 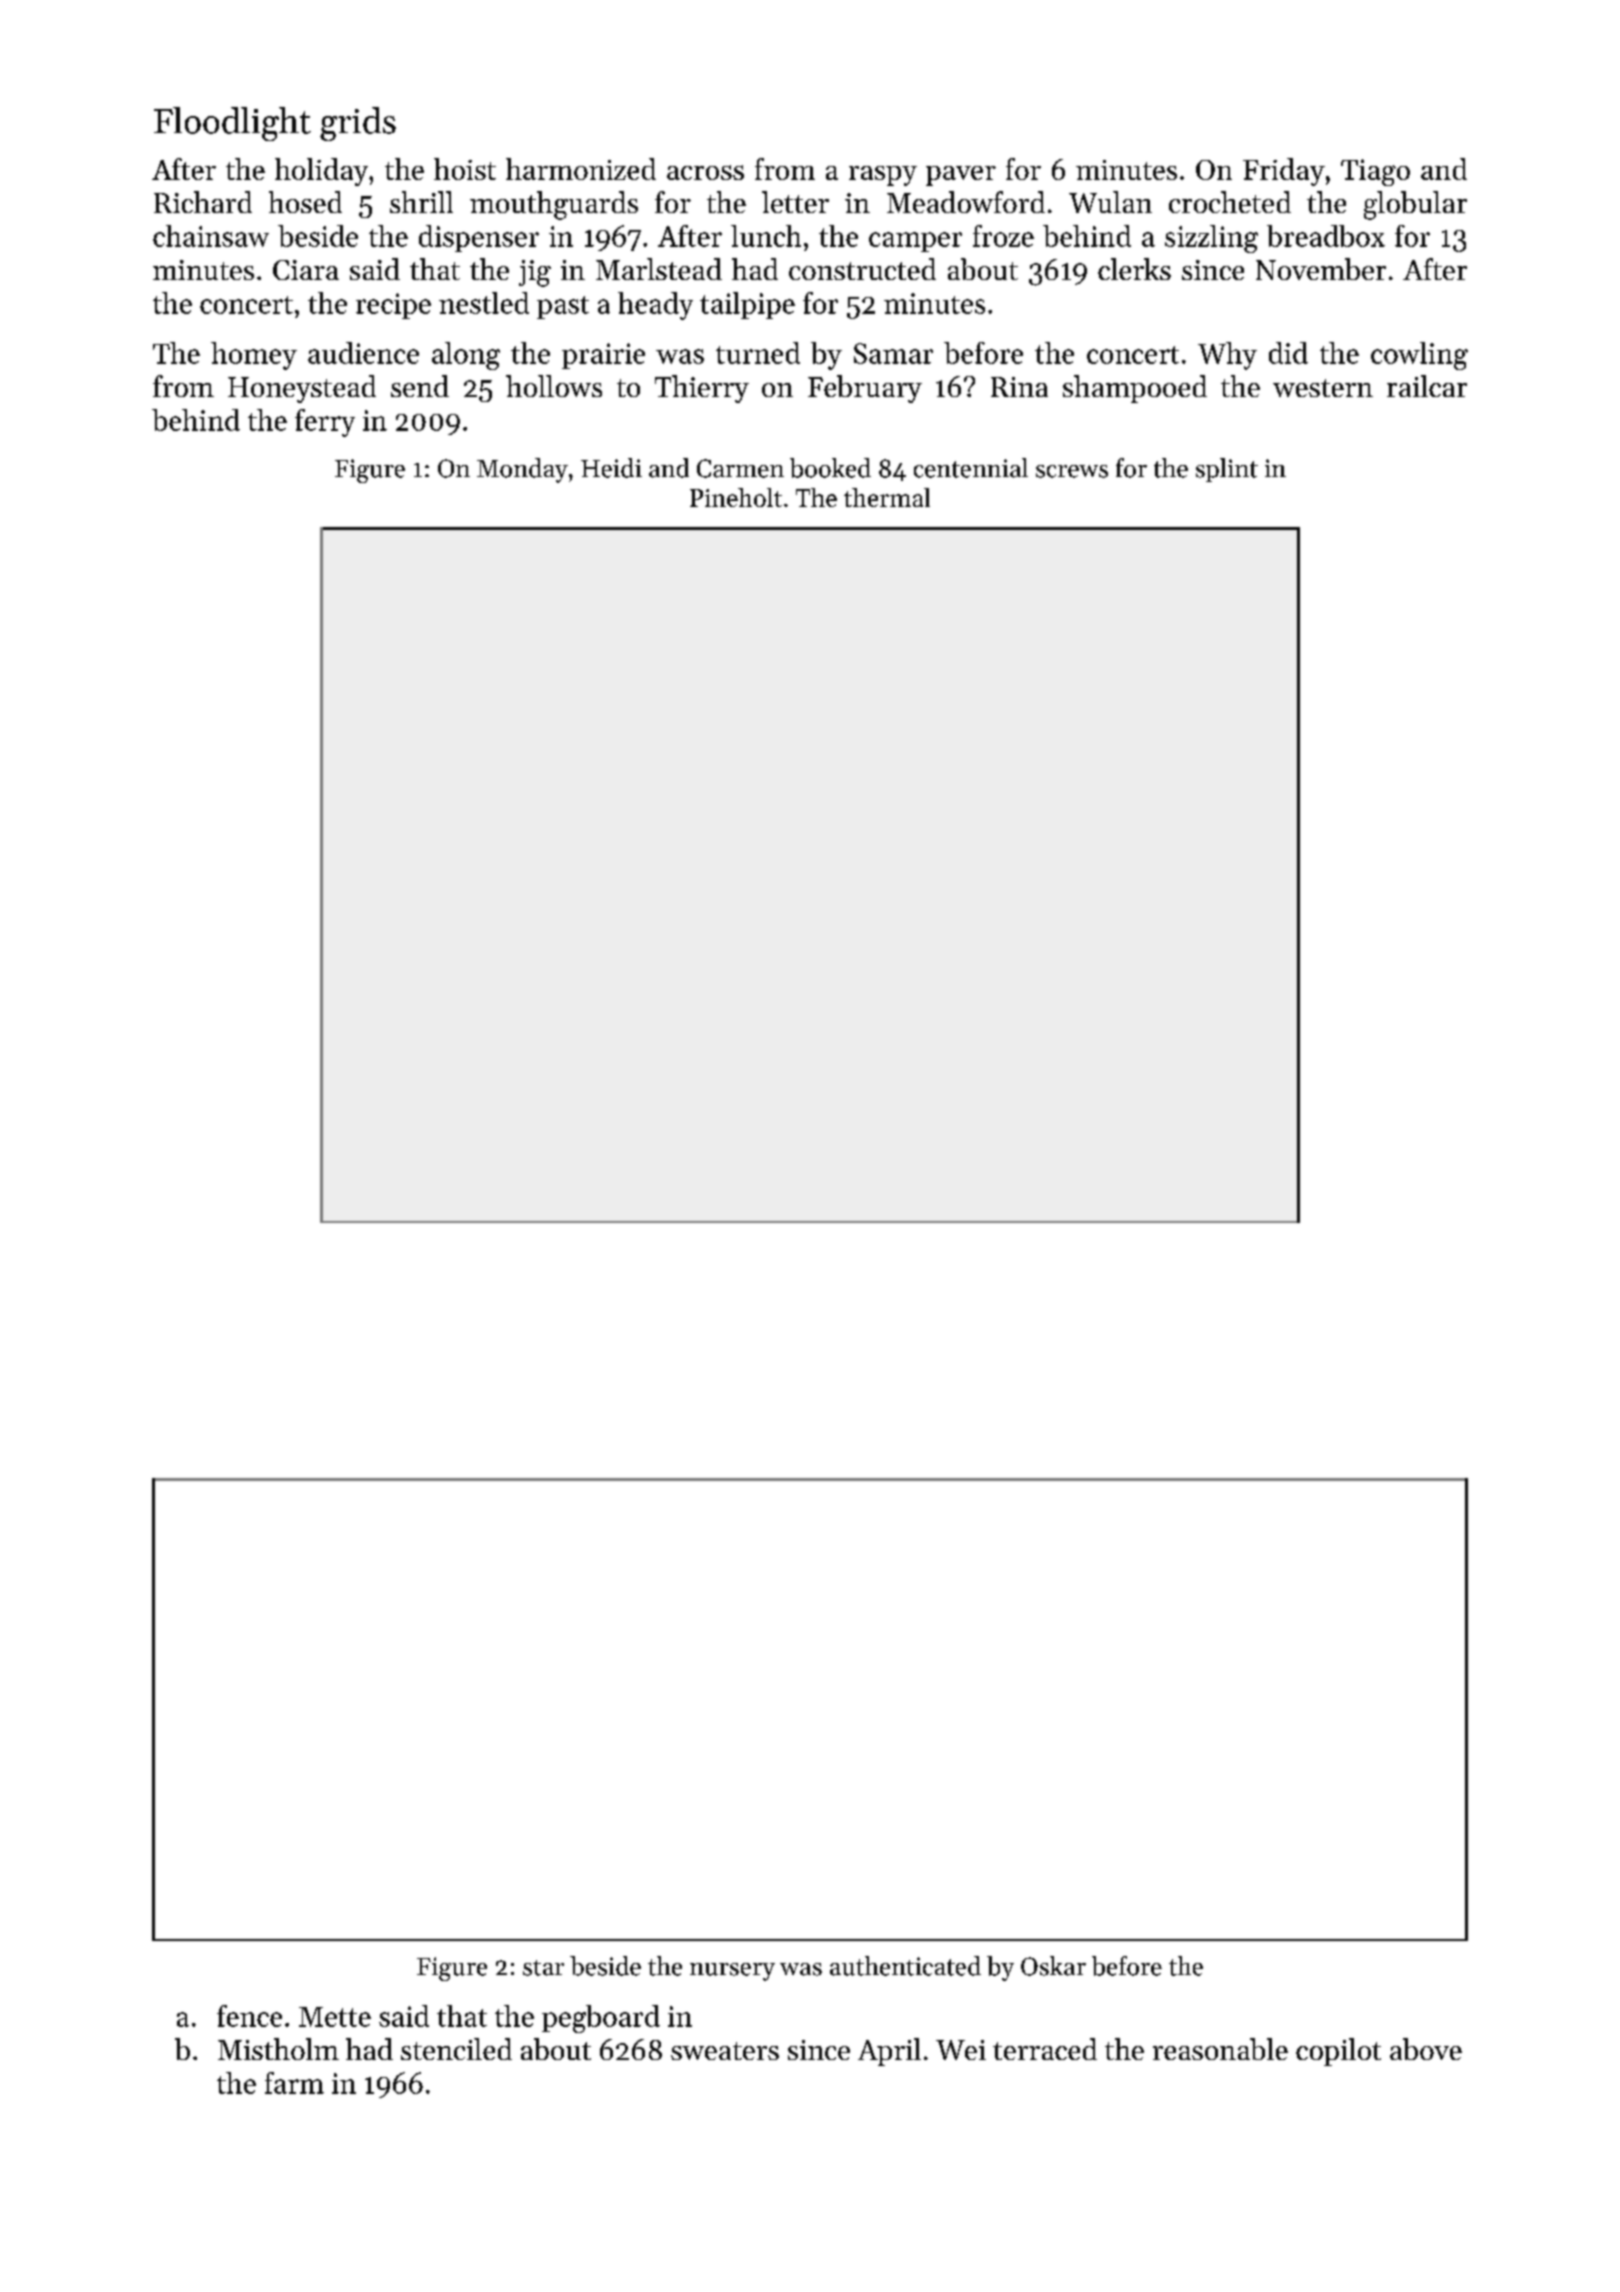 I want to click on Tiago, so click(x=1375, y=172).
